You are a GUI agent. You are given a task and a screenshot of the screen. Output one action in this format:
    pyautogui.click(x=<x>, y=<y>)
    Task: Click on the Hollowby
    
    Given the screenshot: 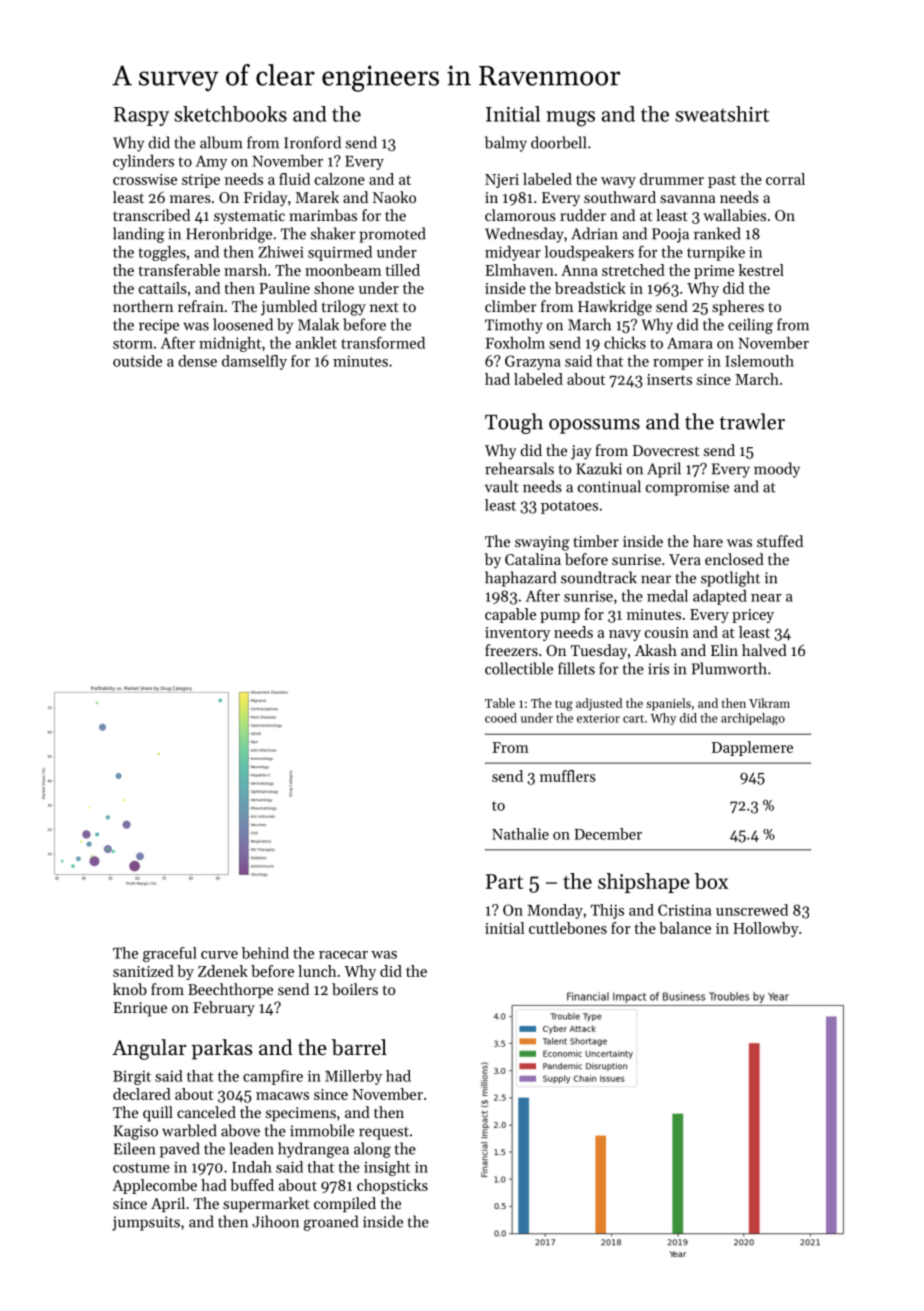 What is the action you would take?
    pyautogui.click(x=766, y=929)
